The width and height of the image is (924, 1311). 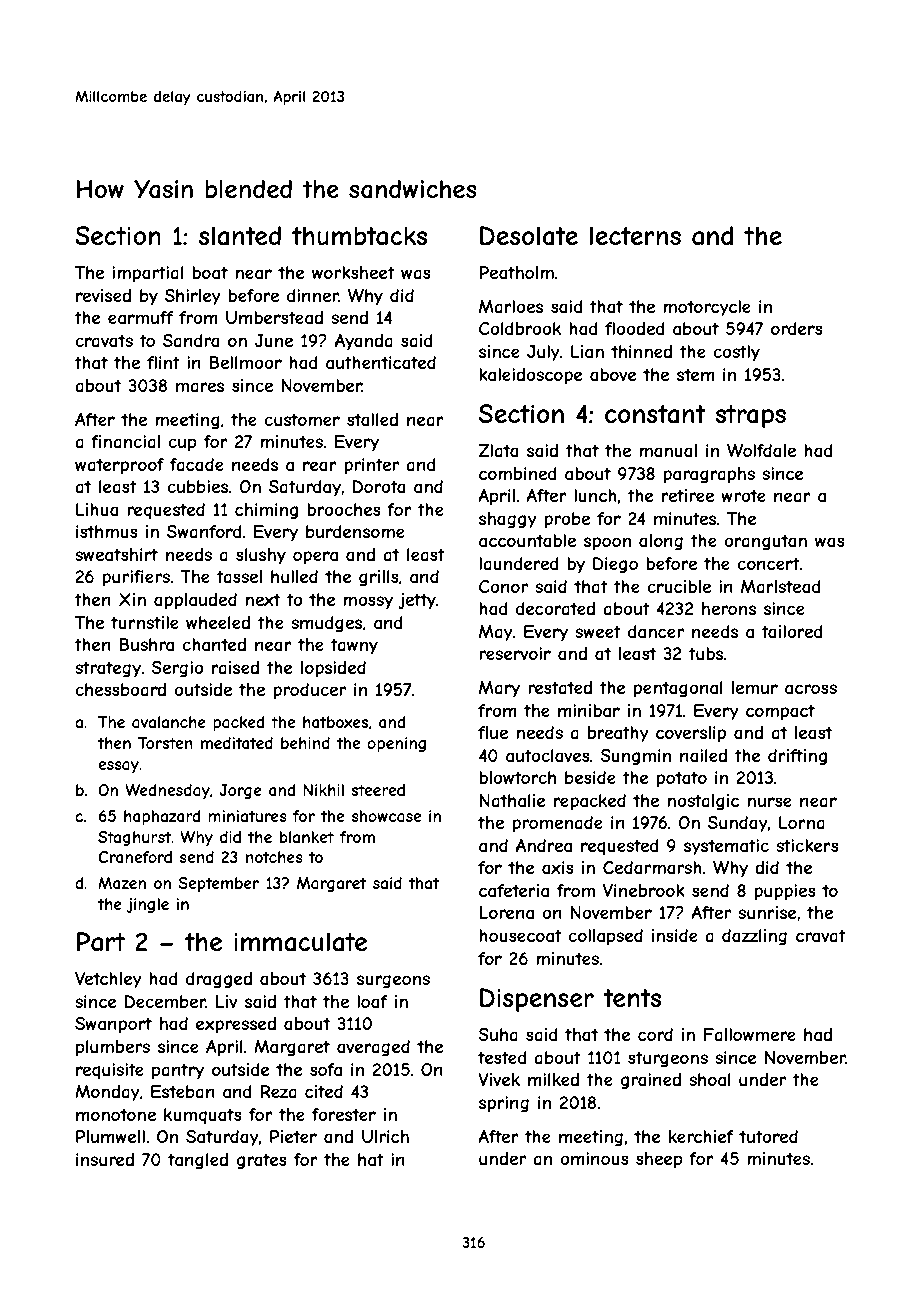 What do you see at coordinates (797, 757) in the image?
I see `drifting` at bounding box center [797, 757].
